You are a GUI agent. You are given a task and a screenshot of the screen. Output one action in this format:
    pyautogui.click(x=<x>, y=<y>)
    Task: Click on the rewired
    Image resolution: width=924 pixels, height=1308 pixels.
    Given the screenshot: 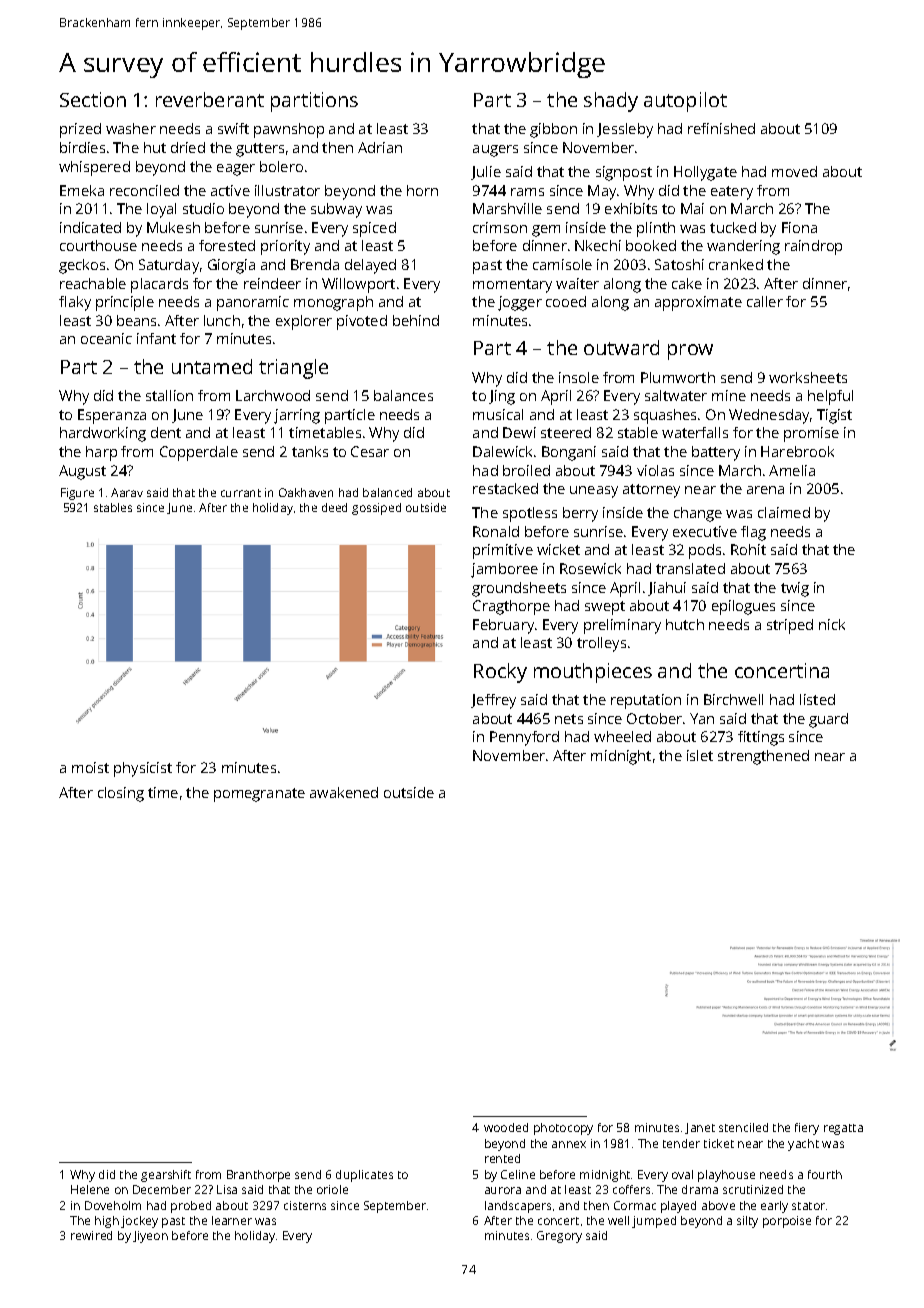 What is the action you would take?
    pyautogui.click(x=91, y=1235)
